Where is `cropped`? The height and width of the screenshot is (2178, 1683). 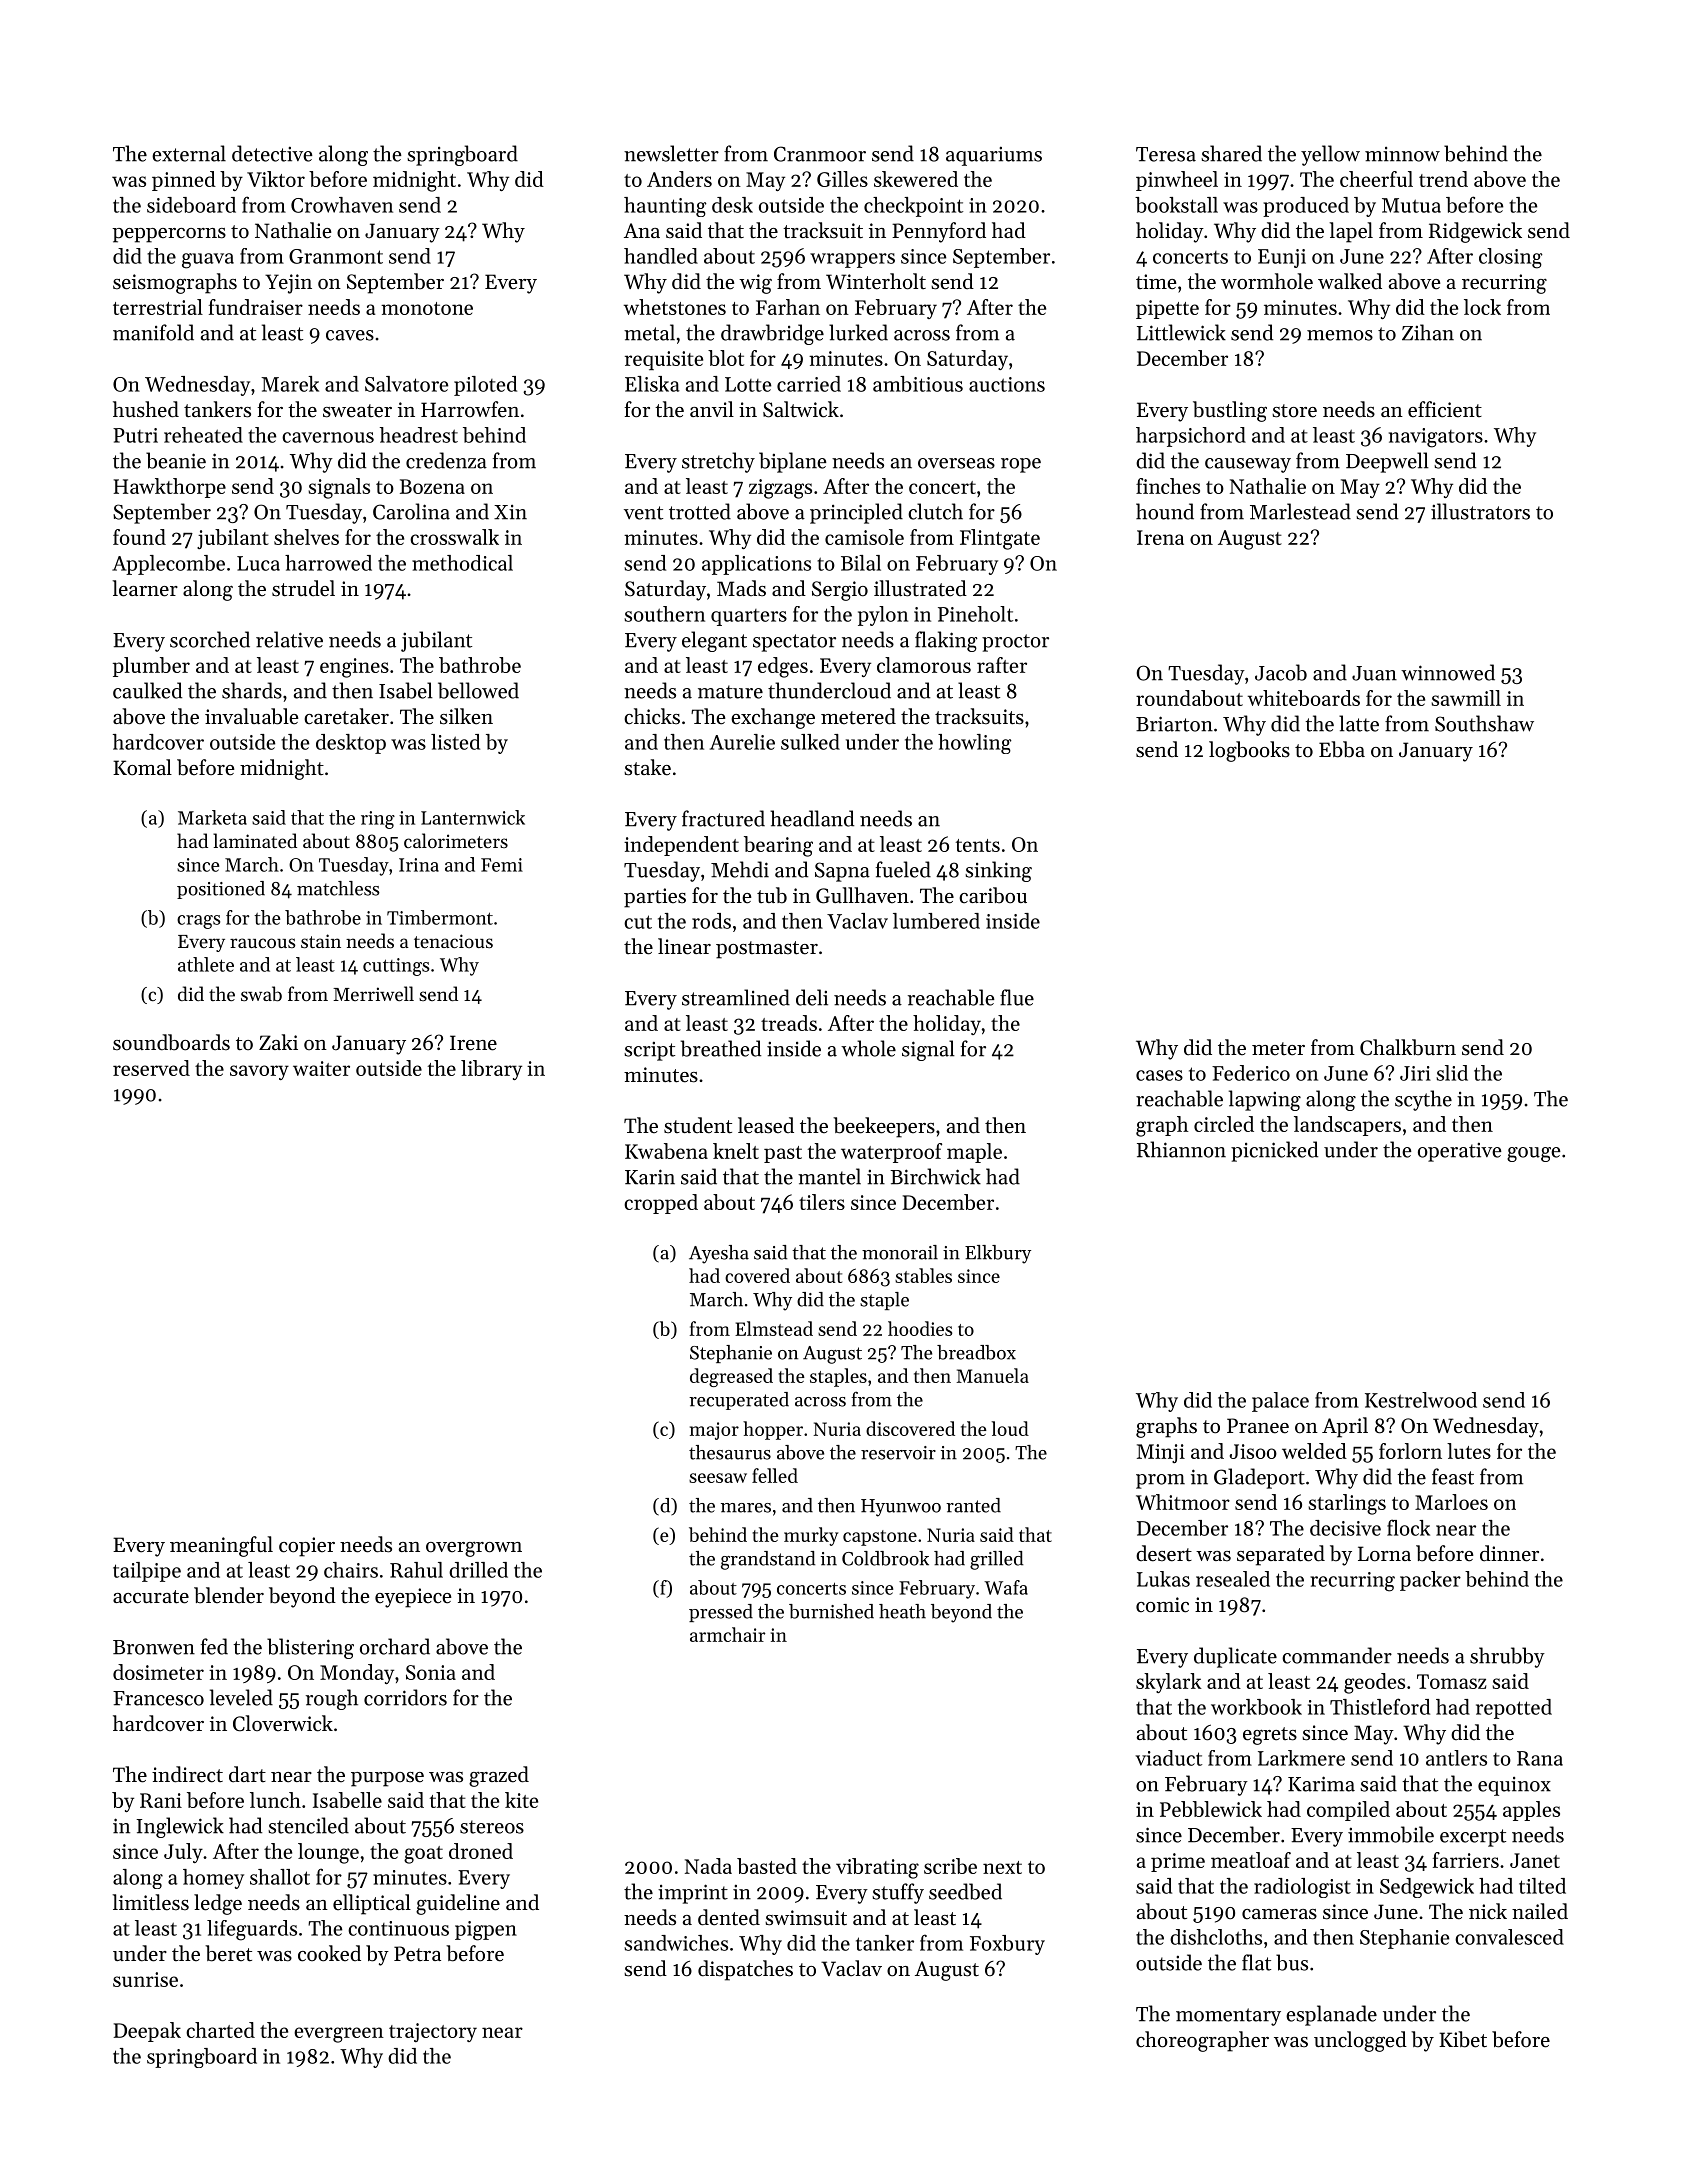
cropped is located at coordinates (661, 1204).
